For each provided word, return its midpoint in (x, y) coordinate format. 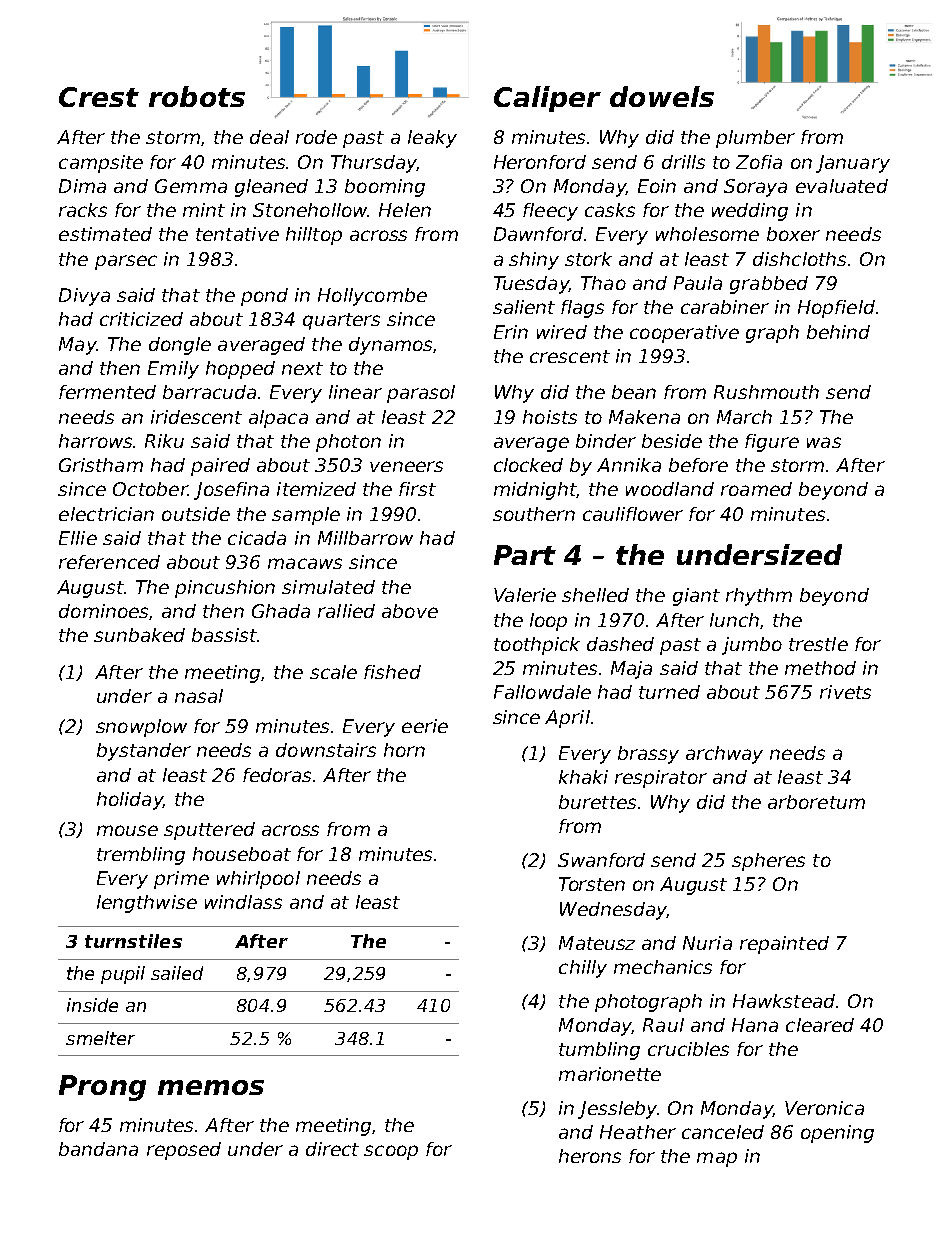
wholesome (707, 234)
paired (220, 467)
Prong (102, 1088)
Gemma (191, 186)
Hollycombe (372, 297)
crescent (570, 356)
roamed (756, 489)
